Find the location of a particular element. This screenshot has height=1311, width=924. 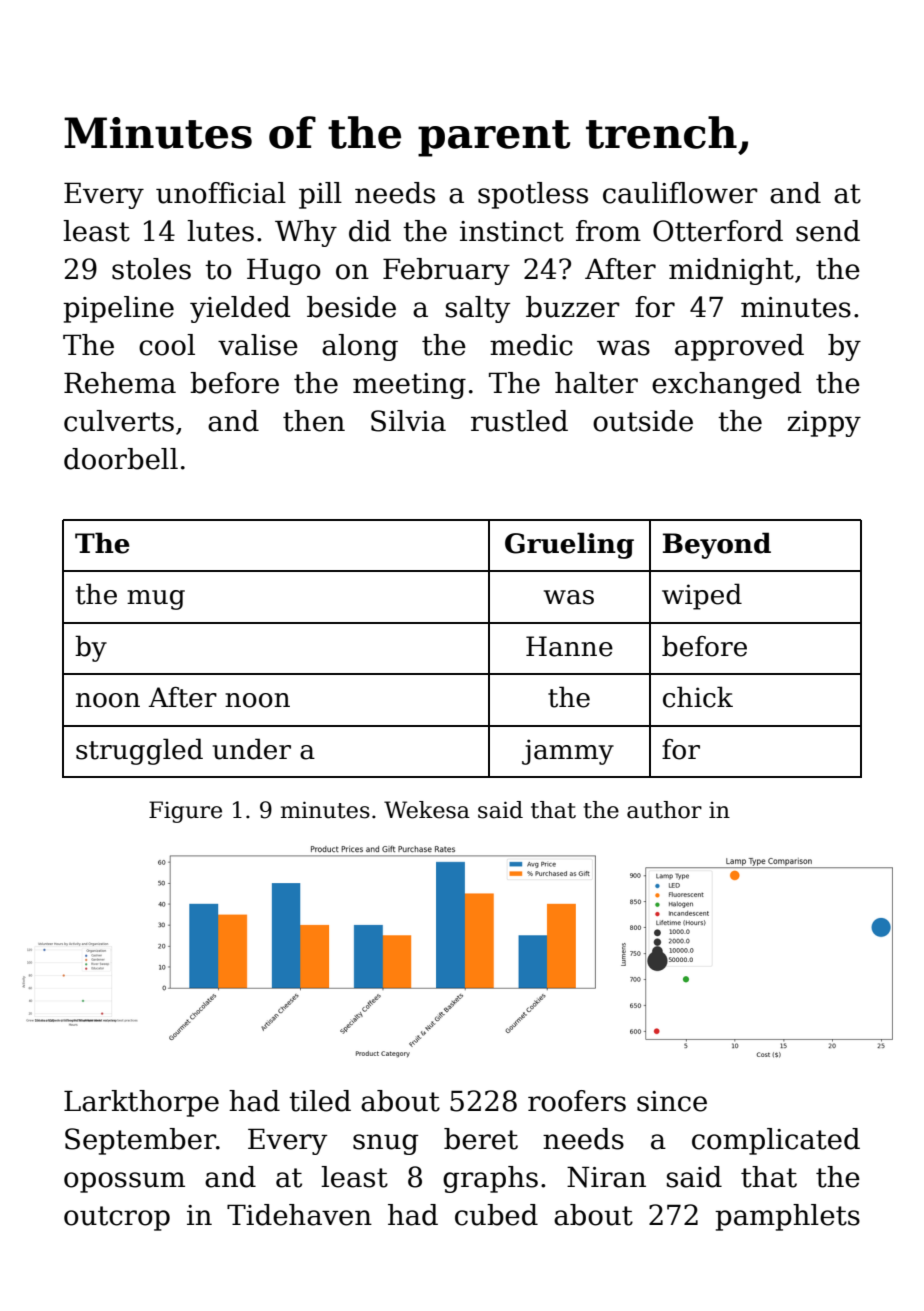

mug is located at coordinates (156, 600).
